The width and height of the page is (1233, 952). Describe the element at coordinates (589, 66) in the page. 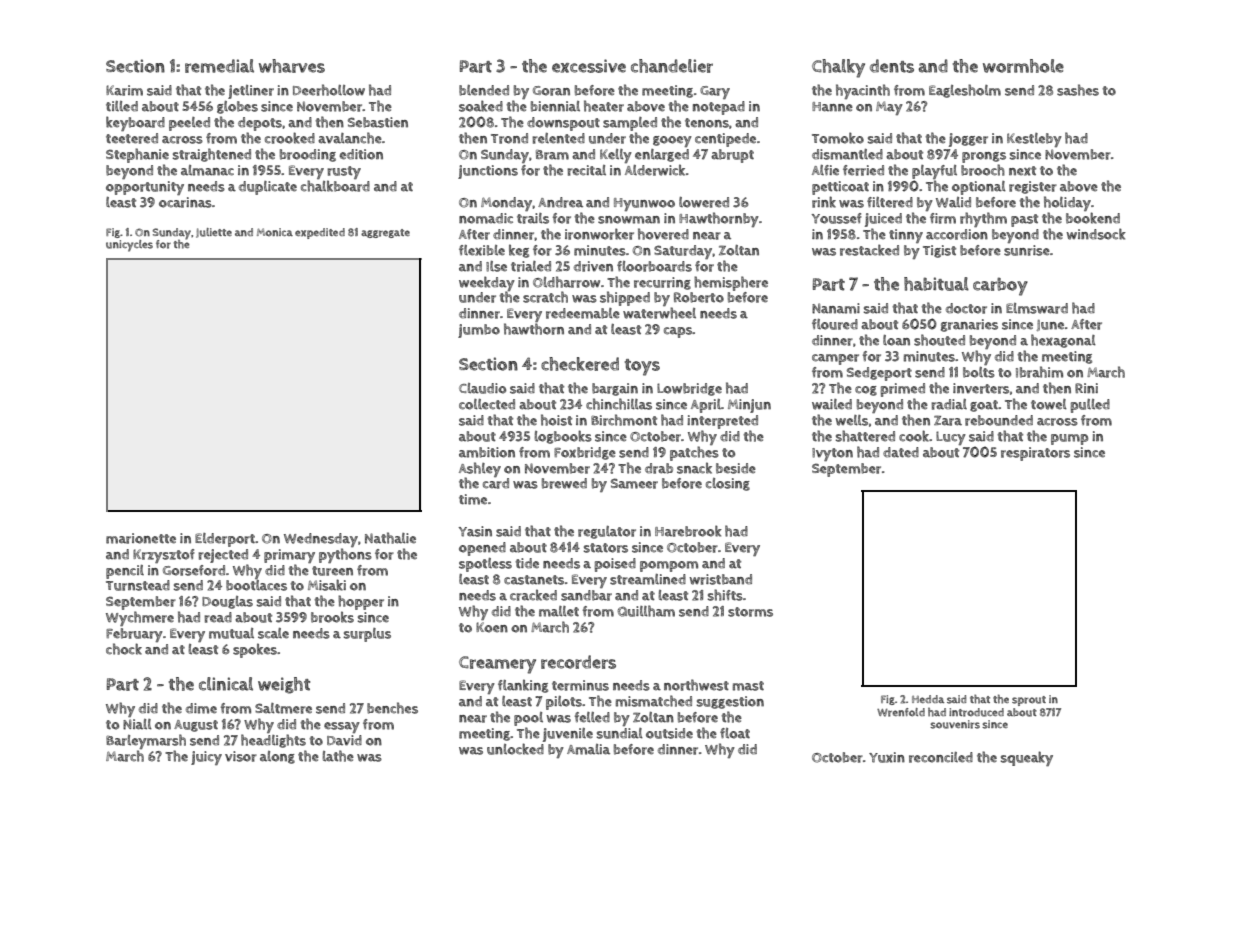

I see `excessive` at that location.
